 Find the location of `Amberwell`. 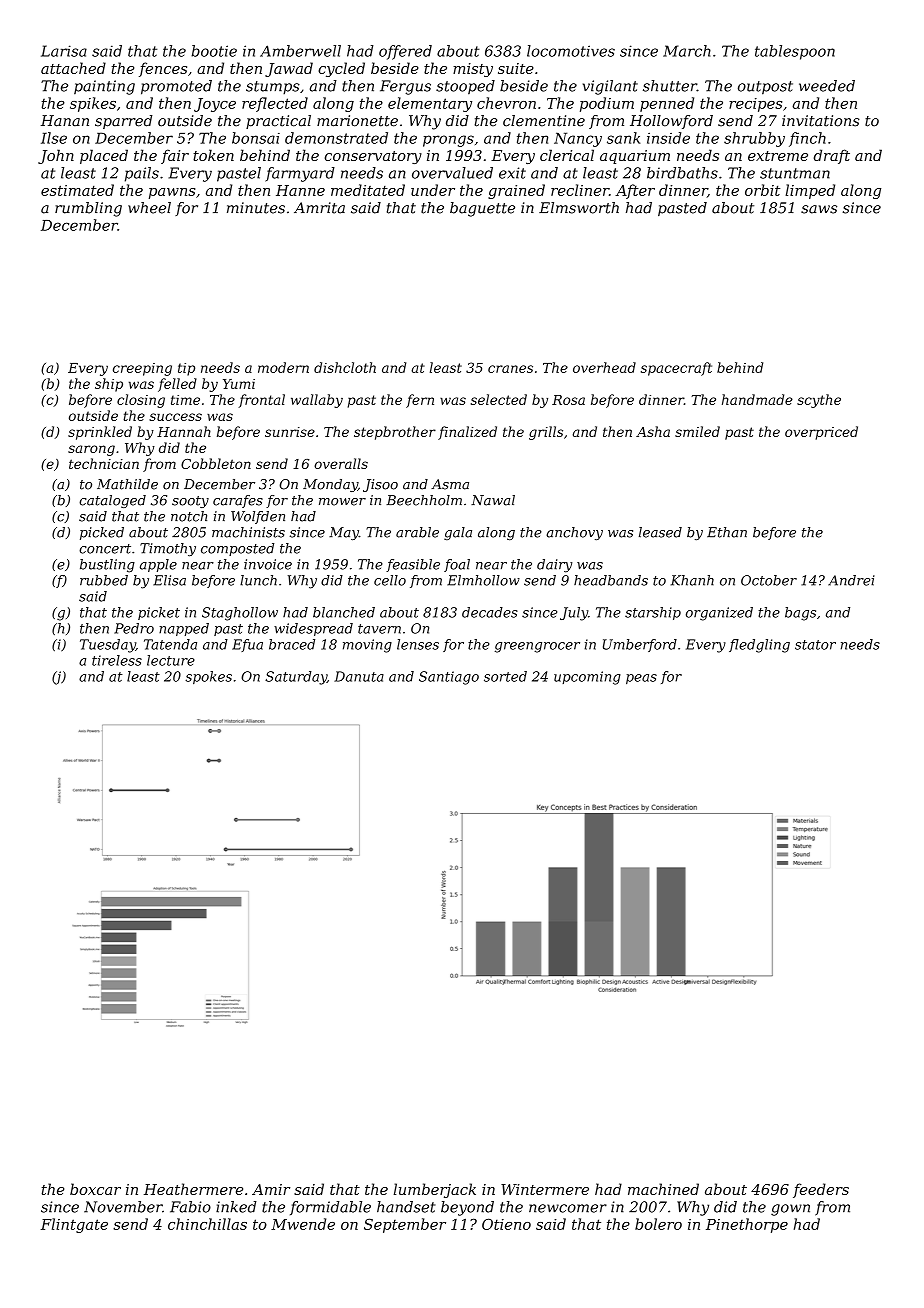

Amberwell is located at coordinates (300, 51).
